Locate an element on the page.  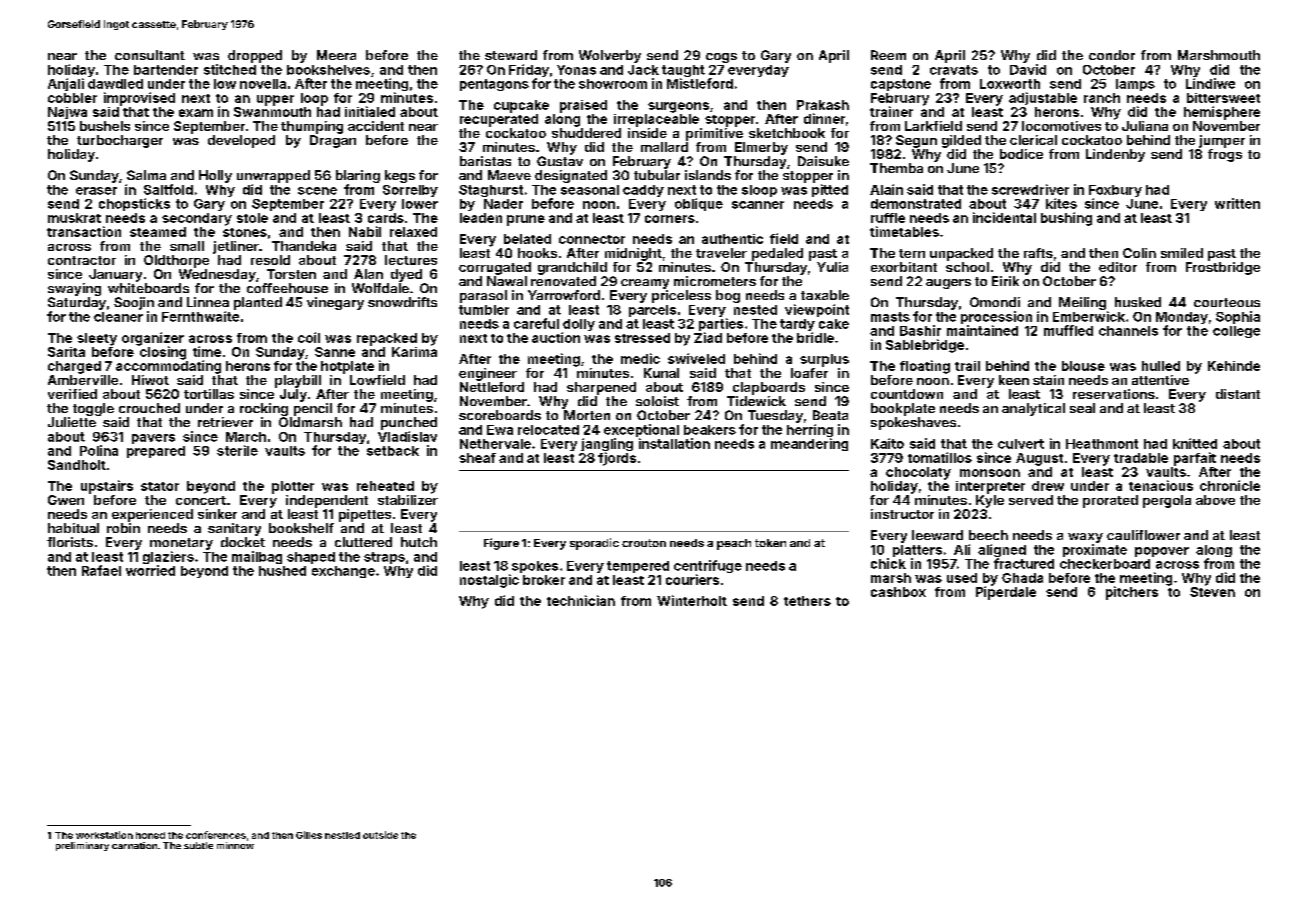
nestled is located at coordinates (342, 835).
